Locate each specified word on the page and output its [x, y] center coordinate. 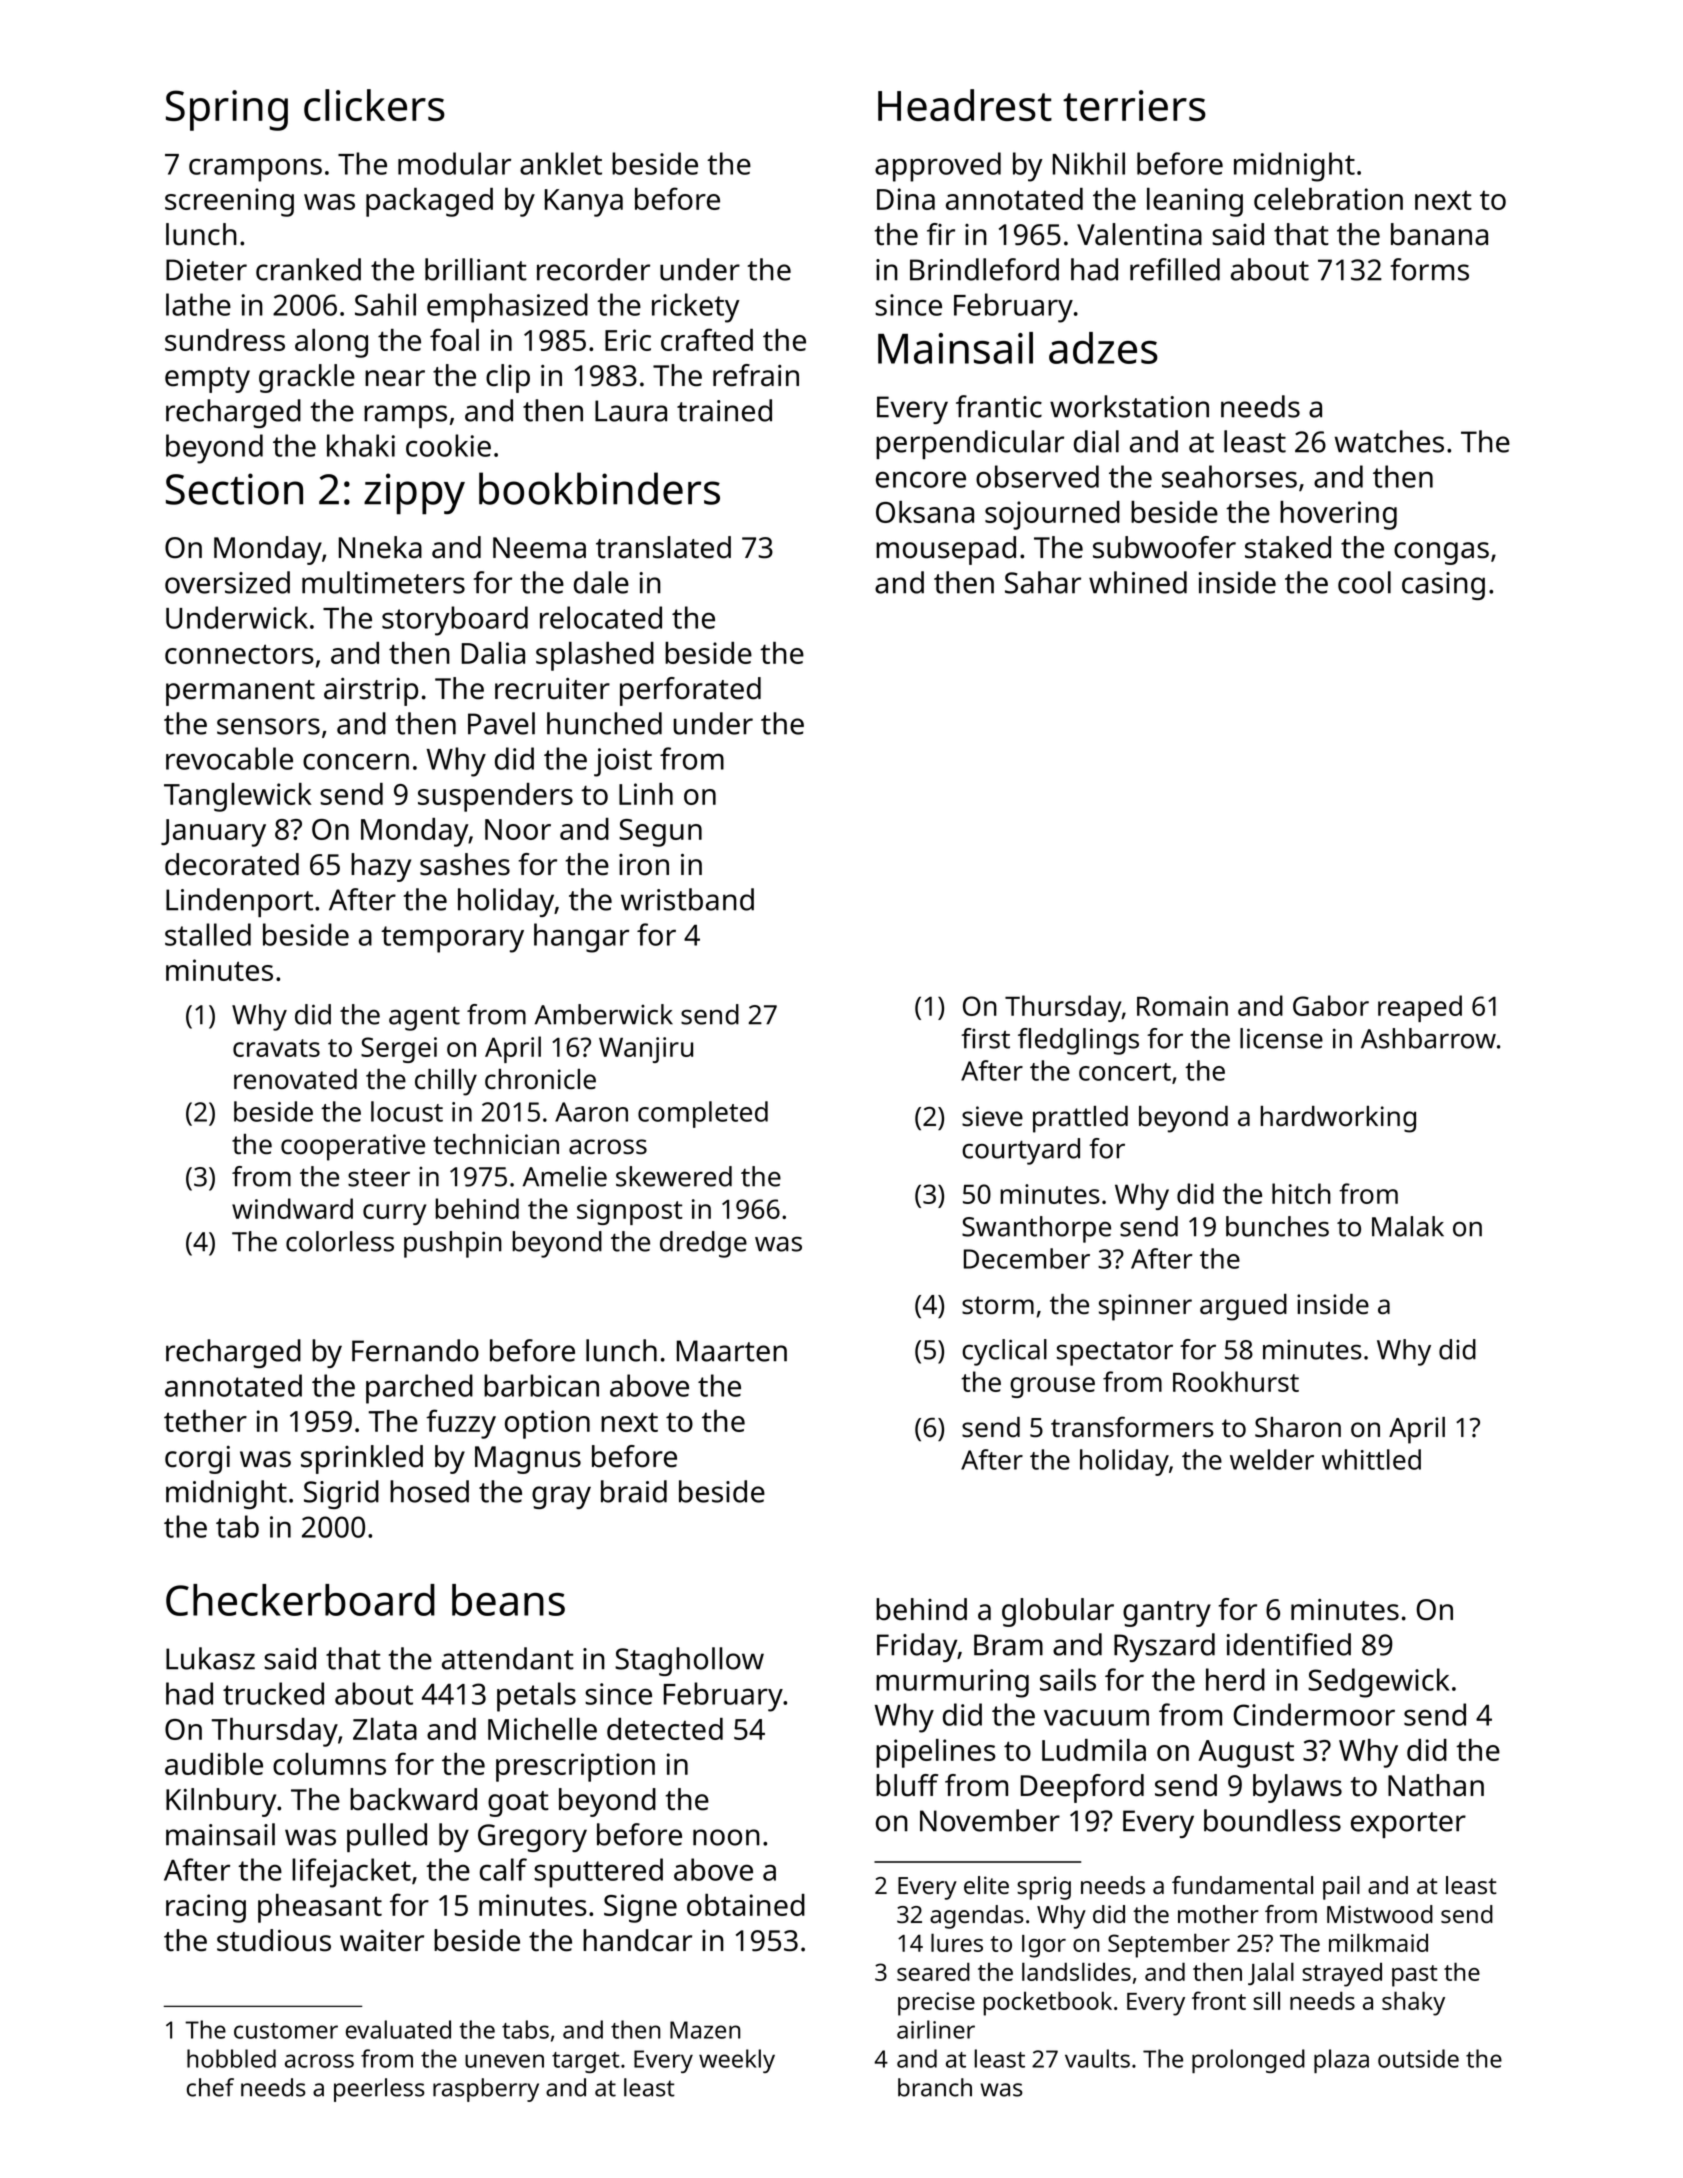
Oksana [925, 512]
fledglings [1078, 1041]
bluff [907, 1785]
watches [1389, 441]
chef [210, 2087]
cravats [276, 1048]
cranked [308, 269]
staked [1288, 547]
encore [921, 479]
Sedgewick [1378, 1683]
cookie [448, 445]
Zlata [385, 1729]
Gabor [1331, 1005]
